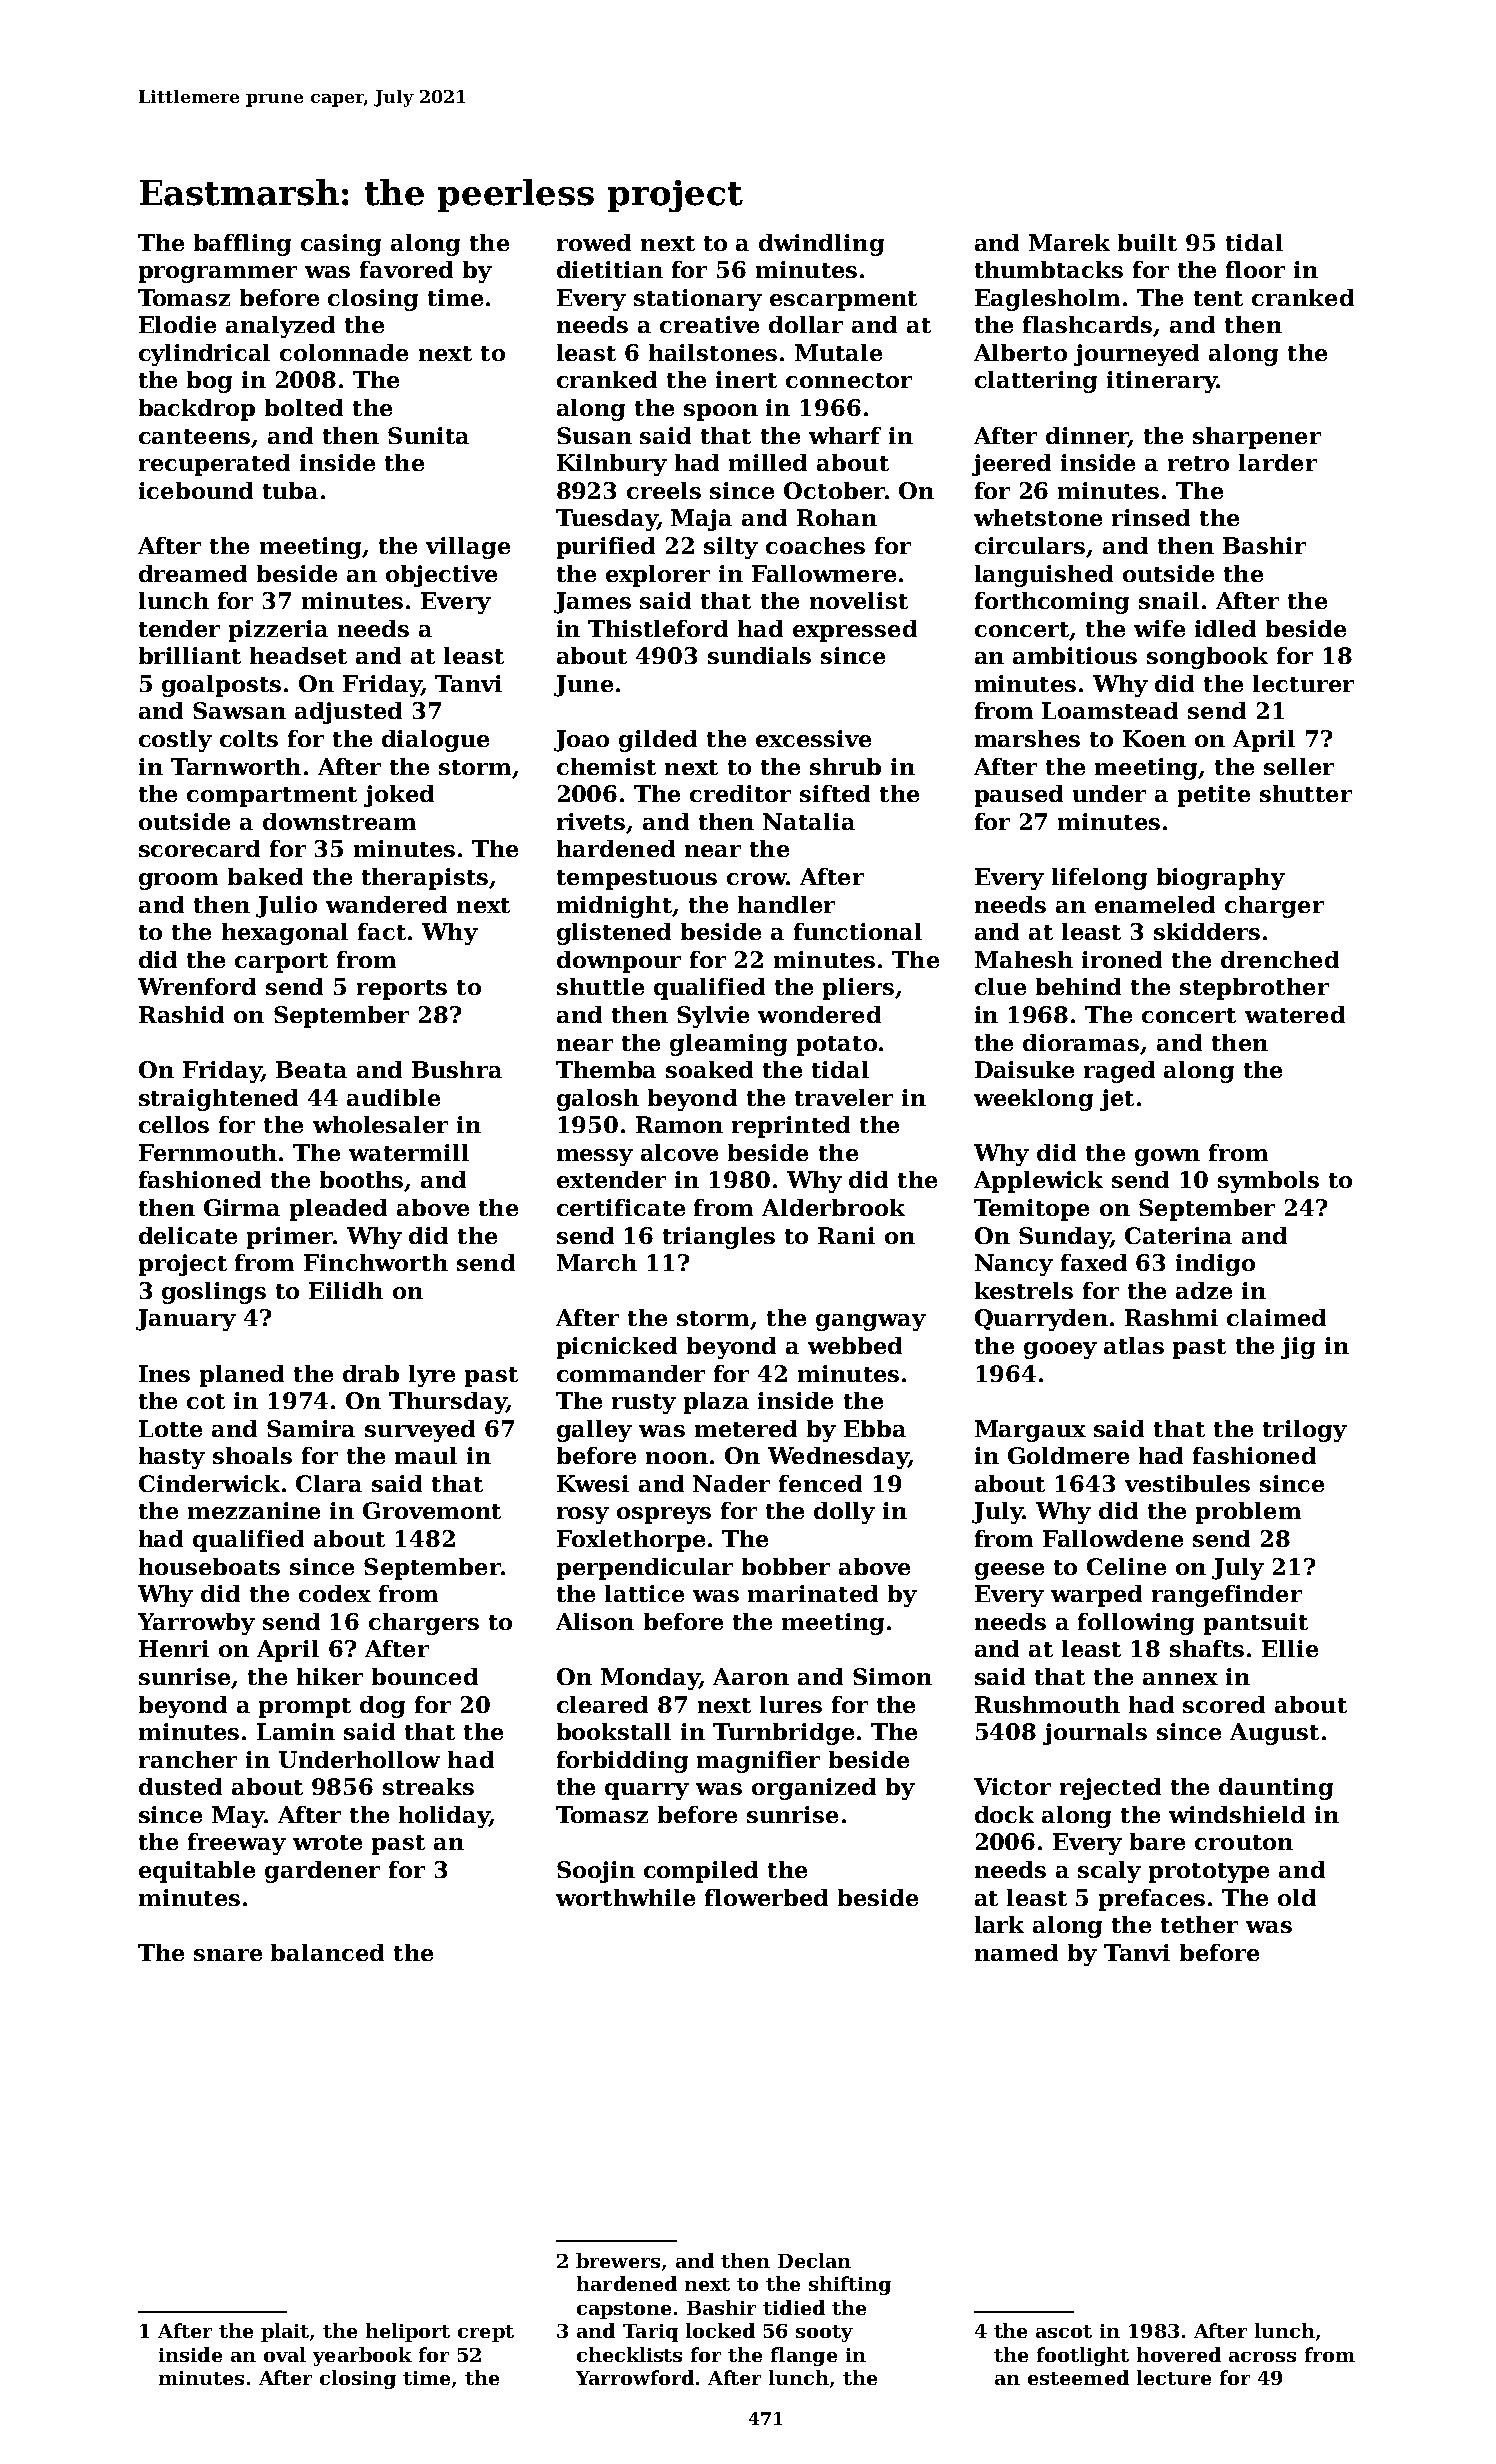  What do you see at coordinates (713, 1017) in the page?
I see `Sylvie` at bounding box center [713, 1017].
